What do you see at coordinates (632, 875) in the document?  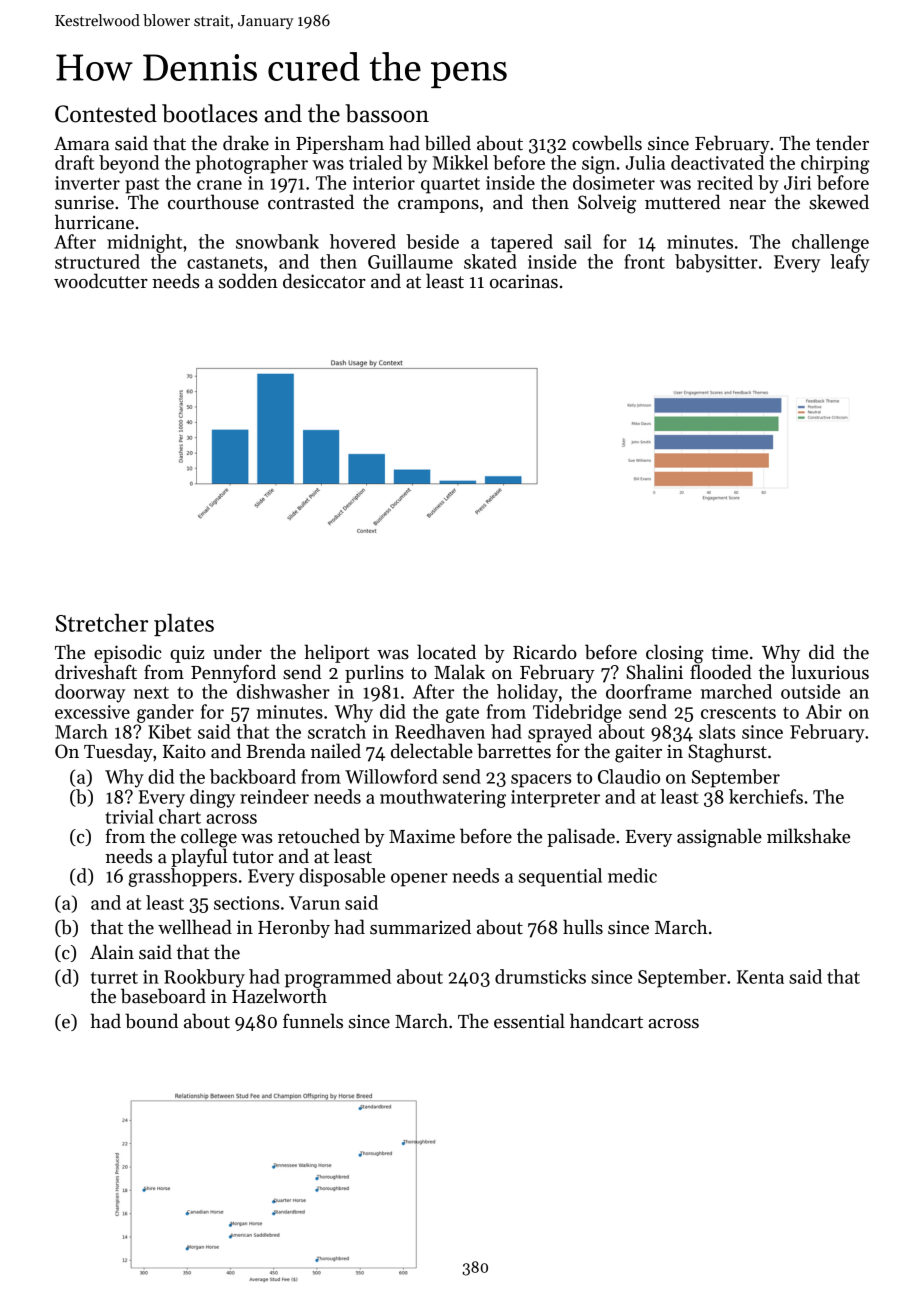 I see `medic` at bounding box center [632, 875].
